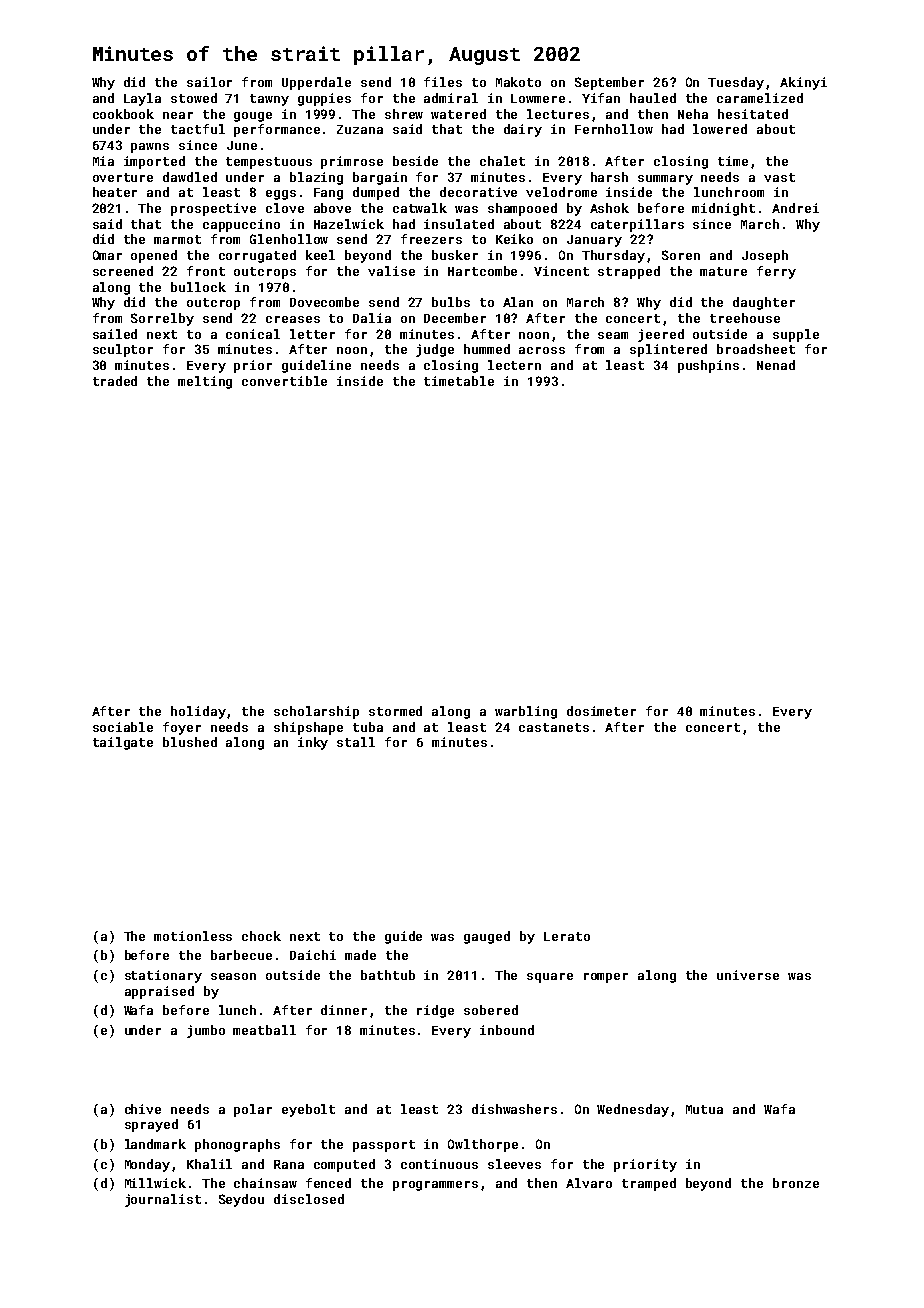 The image size is (924, 1308). Describe the element at coordinates (483, 1145) in the screenshot. I see `Owlthorpe` at that location.
